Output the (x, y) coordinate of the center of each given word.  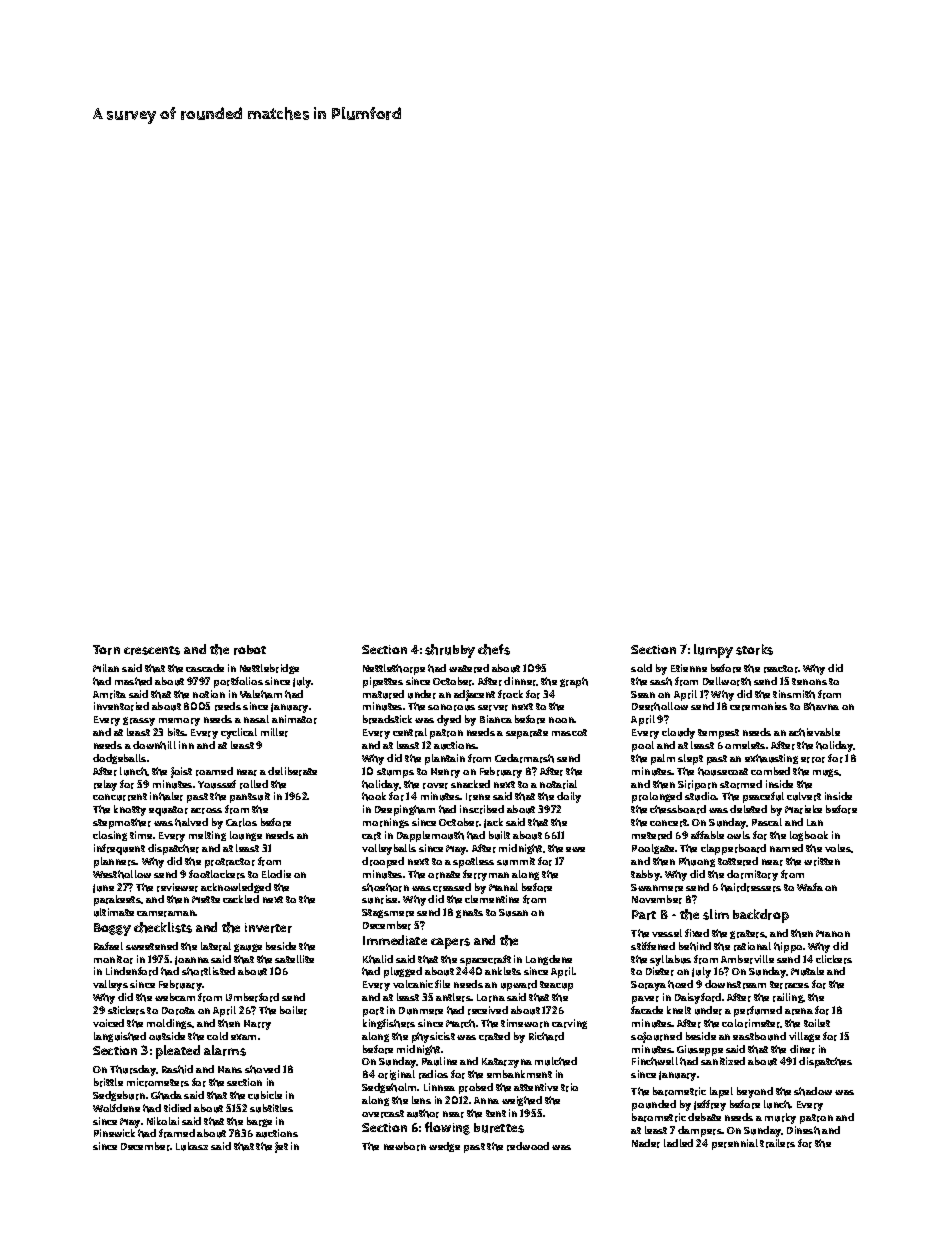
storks (754, 649)
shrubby (450, 651)
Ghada (166, 1095)
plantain (445, 759)
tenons (809, 681)
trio (569, 1087)
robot (250, 650)
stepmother (122, 823)
